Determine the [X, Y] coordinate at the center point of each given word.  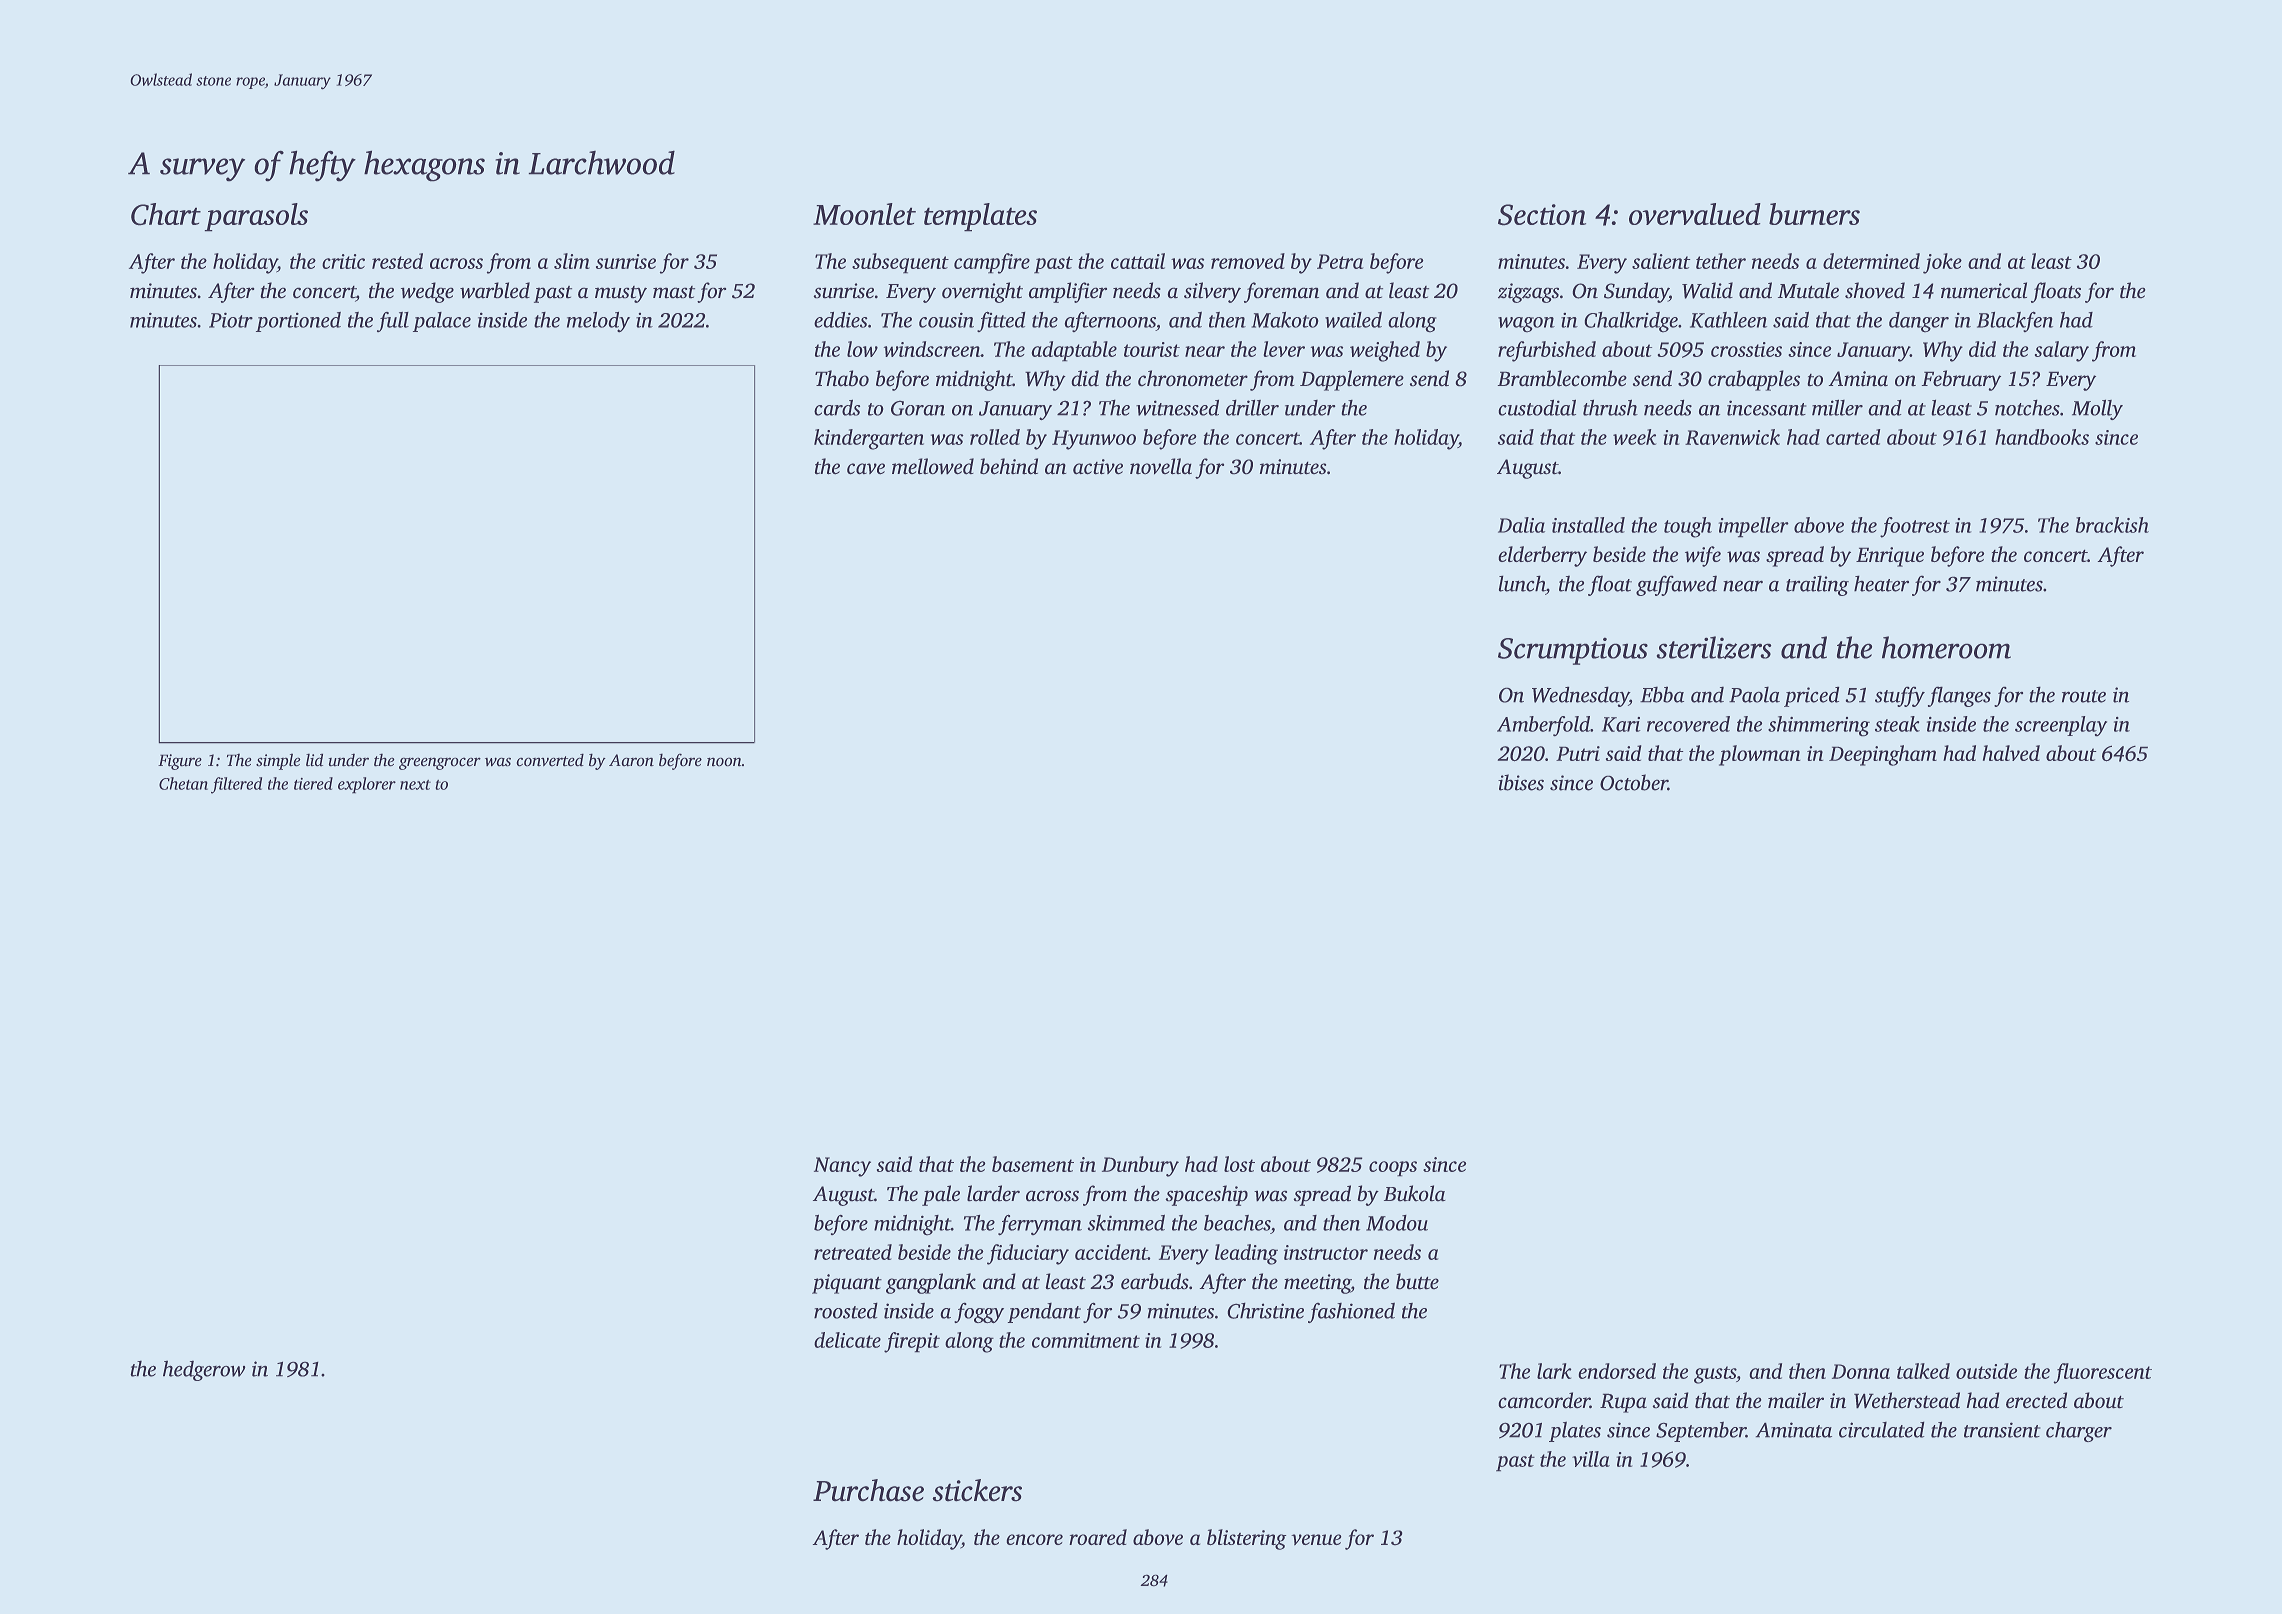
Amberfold [1543, 726]
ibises [1521, 782]
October [1634, 782]
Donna [1861, 1371]
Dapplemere [1352, 380]
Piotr [231, 320]
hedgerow [204, 1371]
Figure [180, 762]
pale [941, 1195]
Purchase [868, 1490]
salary [2062, 351]
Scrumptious [1573, 651]
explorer [367, 785]
